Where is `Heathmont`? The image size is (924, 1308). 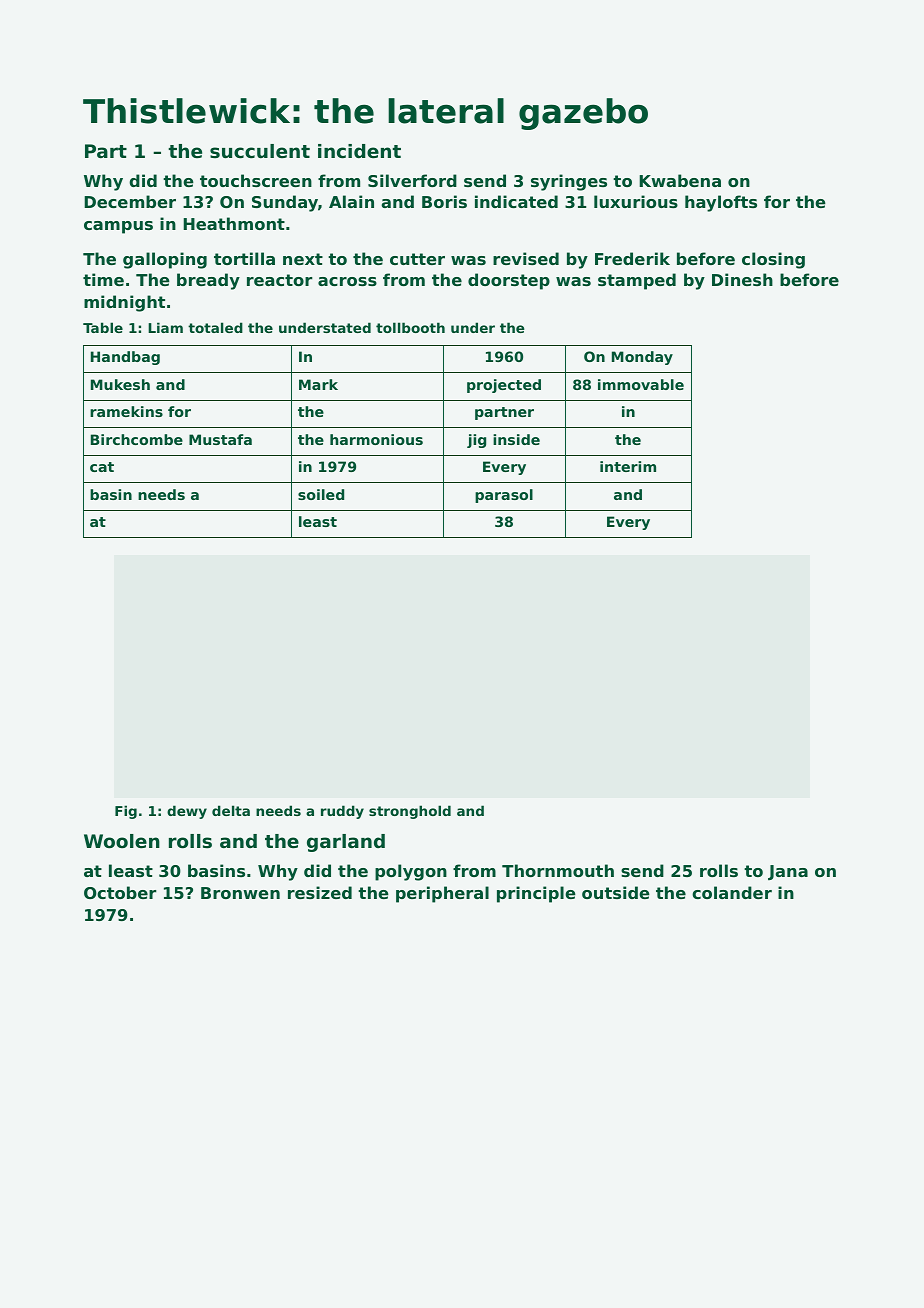 Heathmont is located at coordinates (234, 223).
